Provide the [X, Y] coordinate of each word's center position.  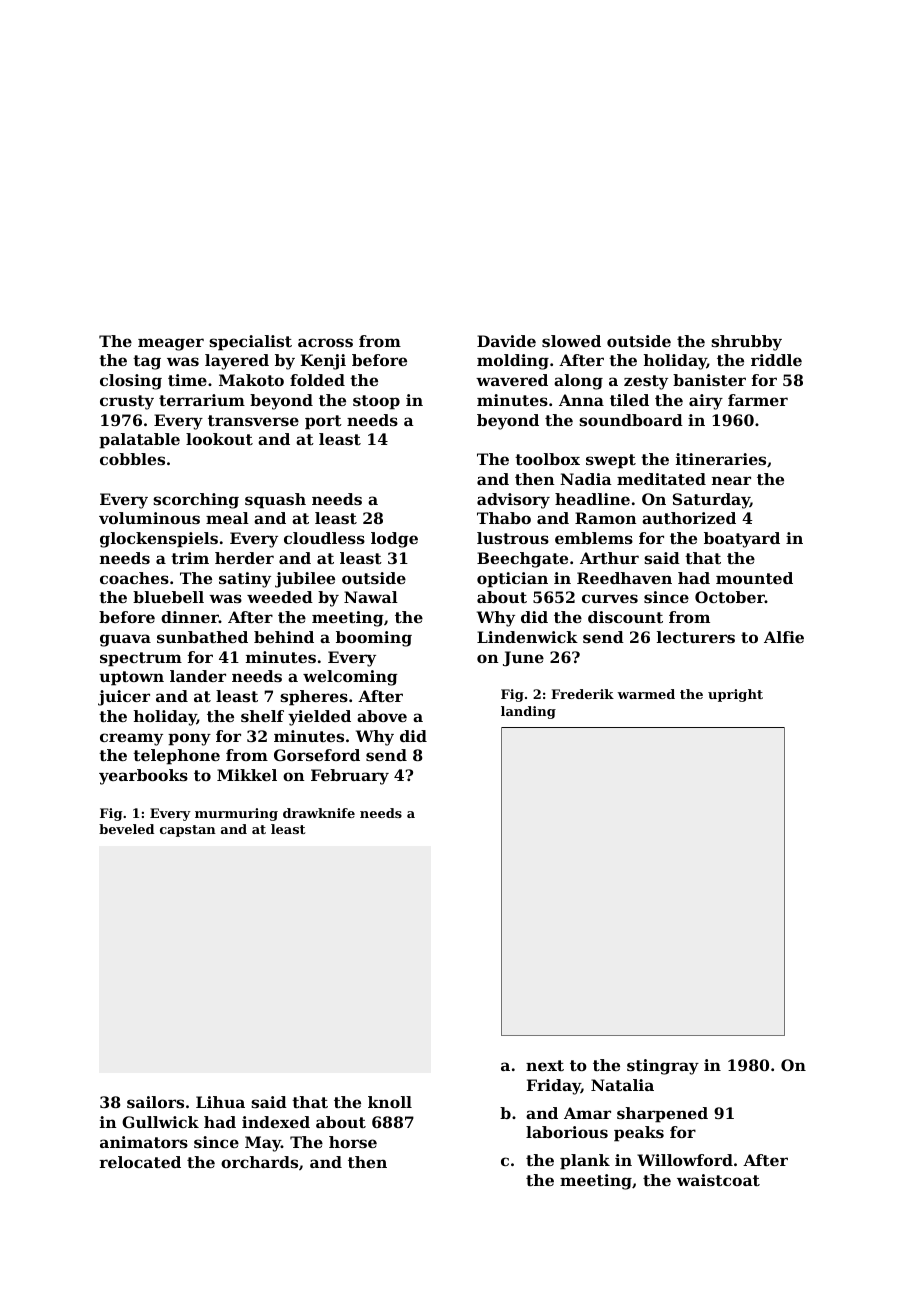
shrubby [746, 343]
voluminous [149, 518]
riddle [776, 360]
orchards [259, 1162]
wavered [512, 380]
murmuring [236, 814]
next [545, 1065]
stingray [663, 1067]
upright [735, 695]
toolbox [547, 459]
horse [353, 1142]
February [350, 777]
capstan [188, 831]
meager [171, 344]
